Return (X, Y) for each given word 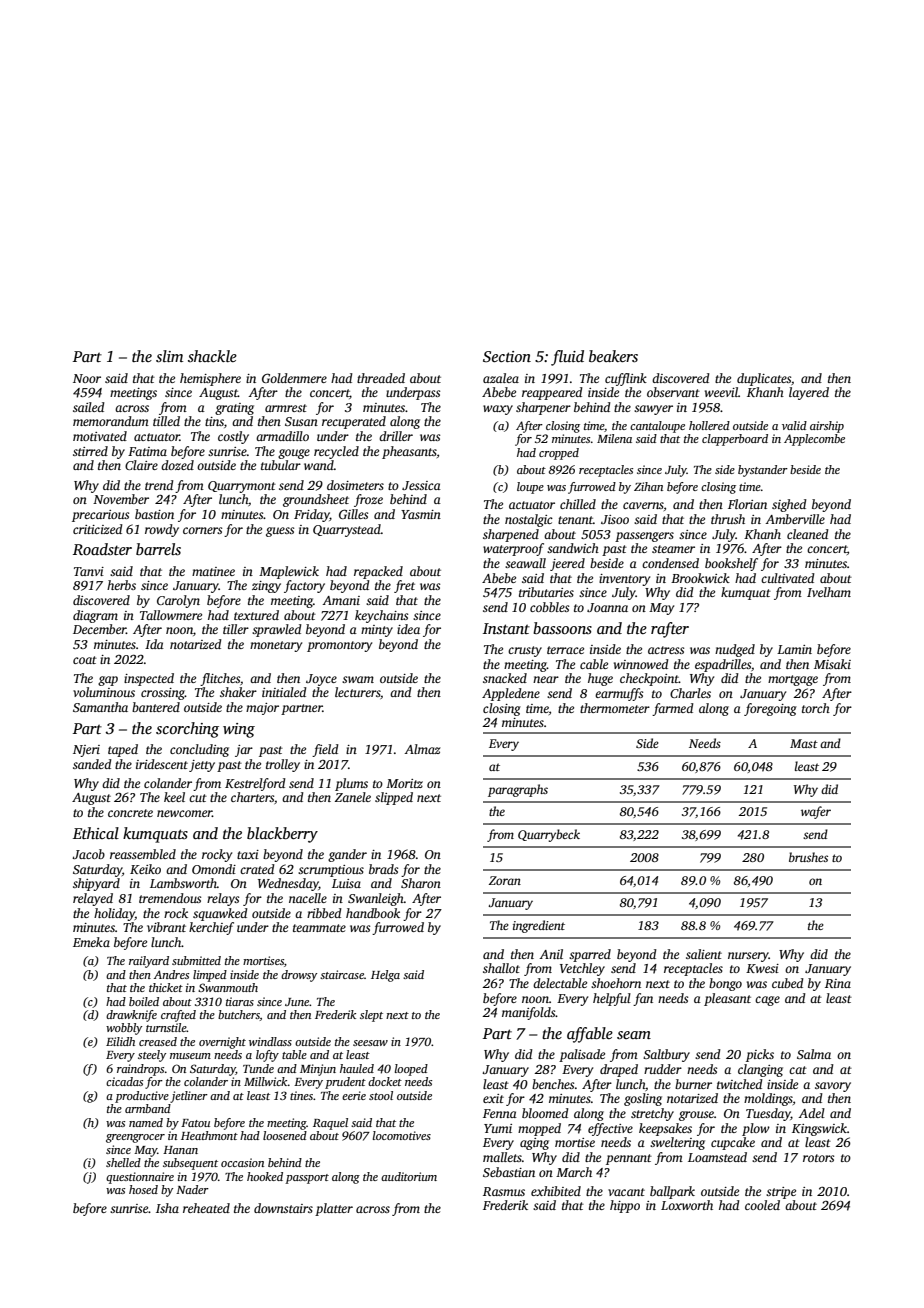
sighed (789, 505)
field (325, 750)
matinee (213, 571)
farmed (673, 709)
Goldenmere (294, 378)
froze (368, 500)
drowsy (299, 976)
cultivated (788, 578)
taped (123, 750)
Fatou (195, 1123)
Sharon (421, 883)
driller (396, 436)
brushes (808, 857)
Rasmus (504, 1191)
